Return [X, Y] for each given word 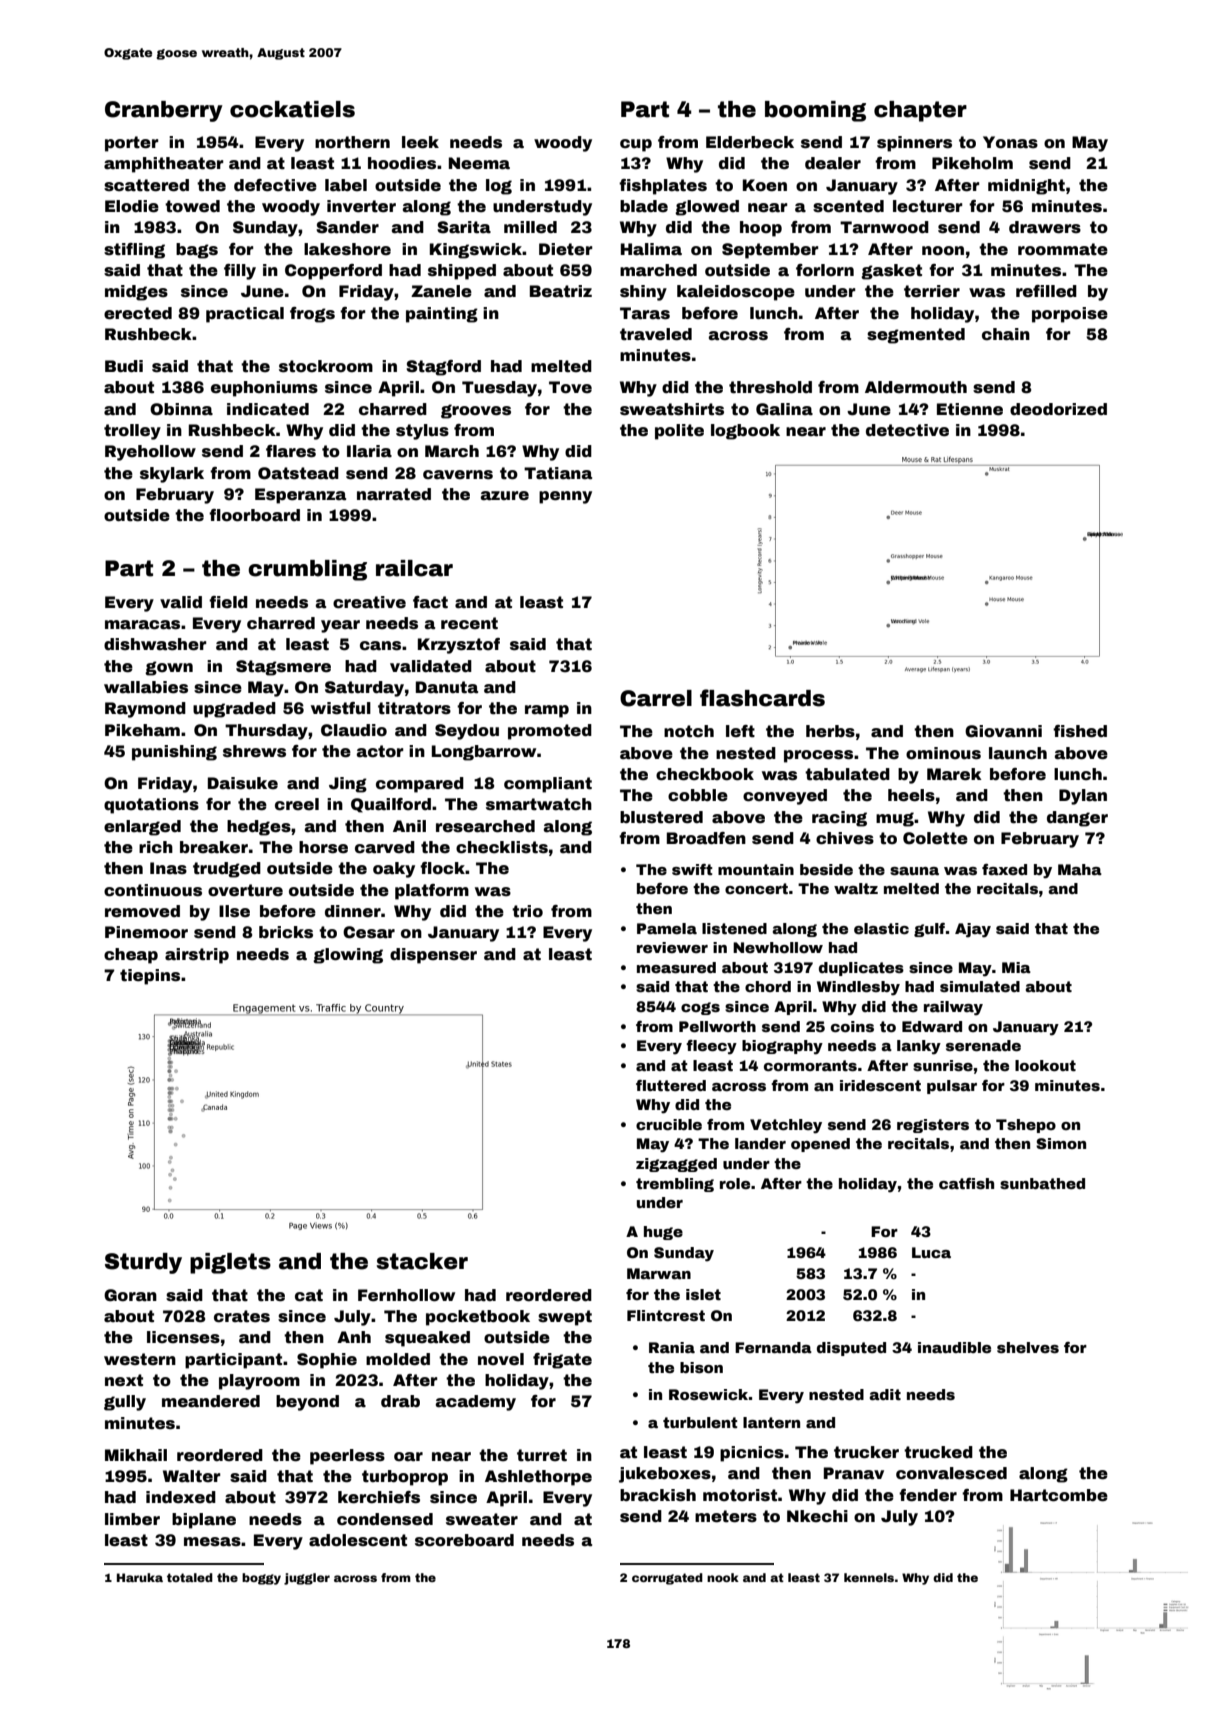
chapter [920, 111]
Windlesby [858, 988]
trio [527, 911]
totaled [190, 1577]
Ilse [234, 911]
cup [636, 145]
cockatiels [292, 109]
